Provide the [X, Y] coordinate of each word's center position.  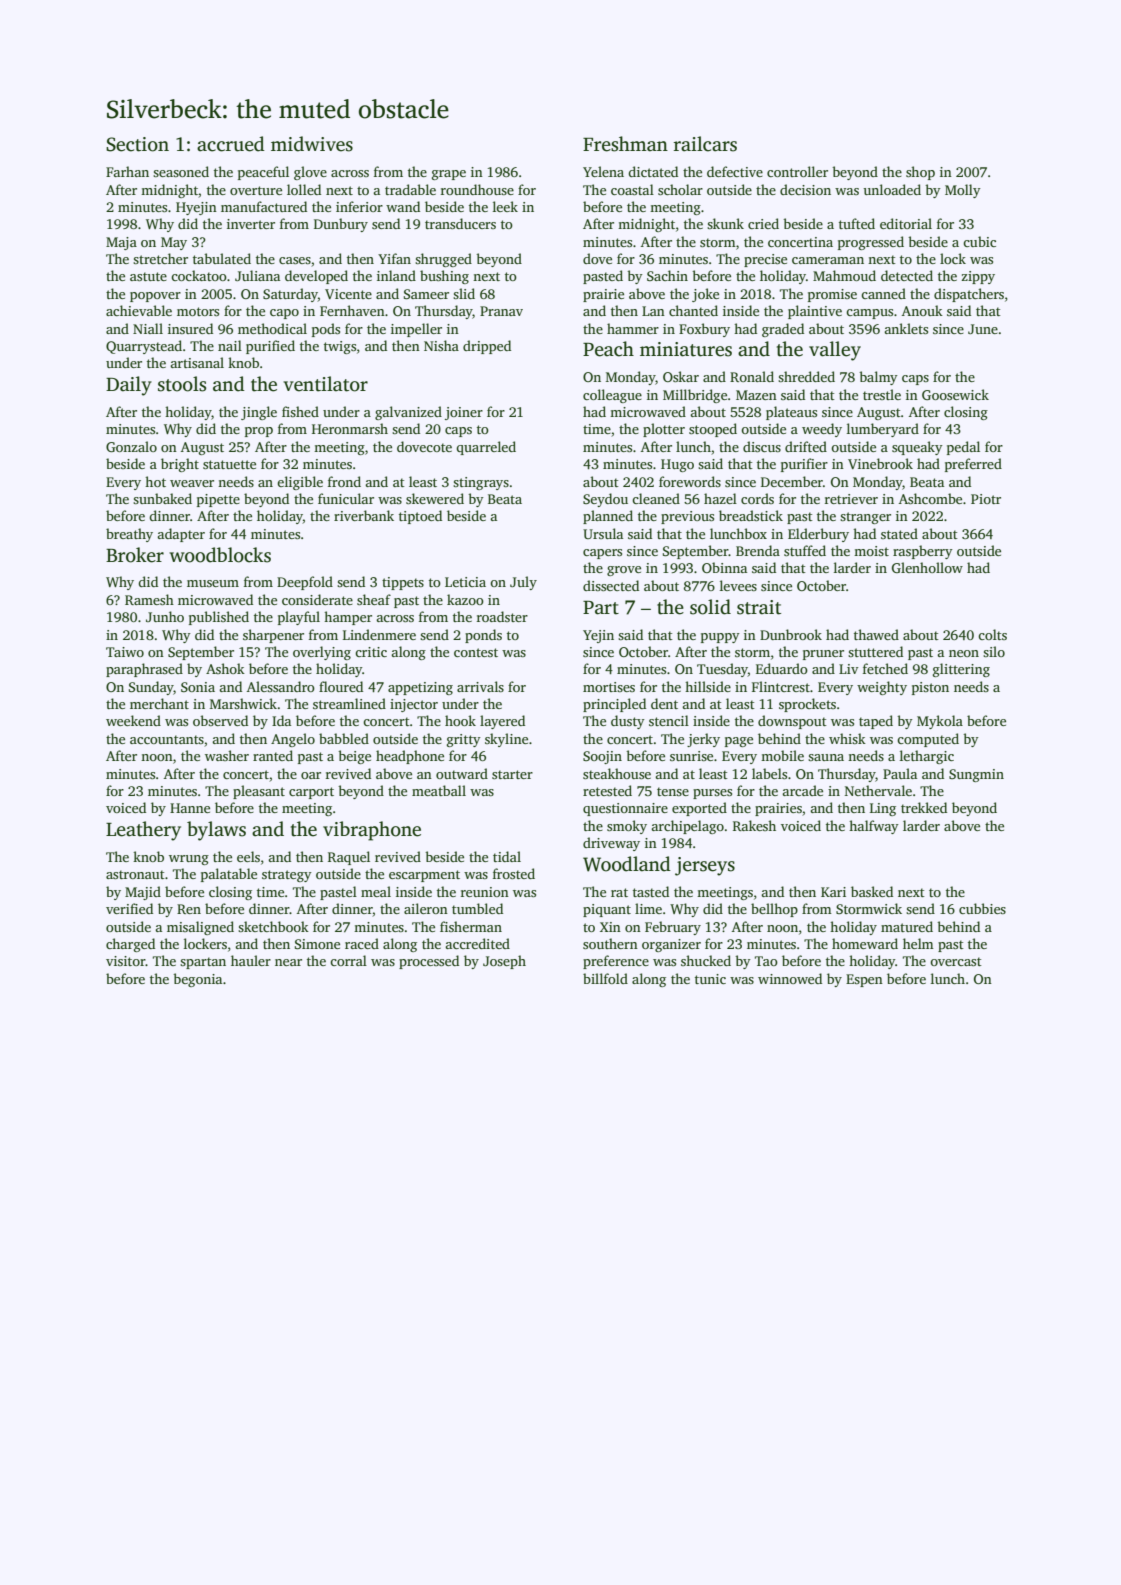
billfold [605, 978]
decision [805, 189]
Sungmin [976, 775]
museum [213, 583]
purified [270, 347]
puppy [720, 638]
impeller [416, 330]
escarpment [424, 876]
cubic [979, 241]
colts [992, 634]
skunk [725, 223]
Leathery [143, 831]
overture [256, 190]
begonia [197, 980]
